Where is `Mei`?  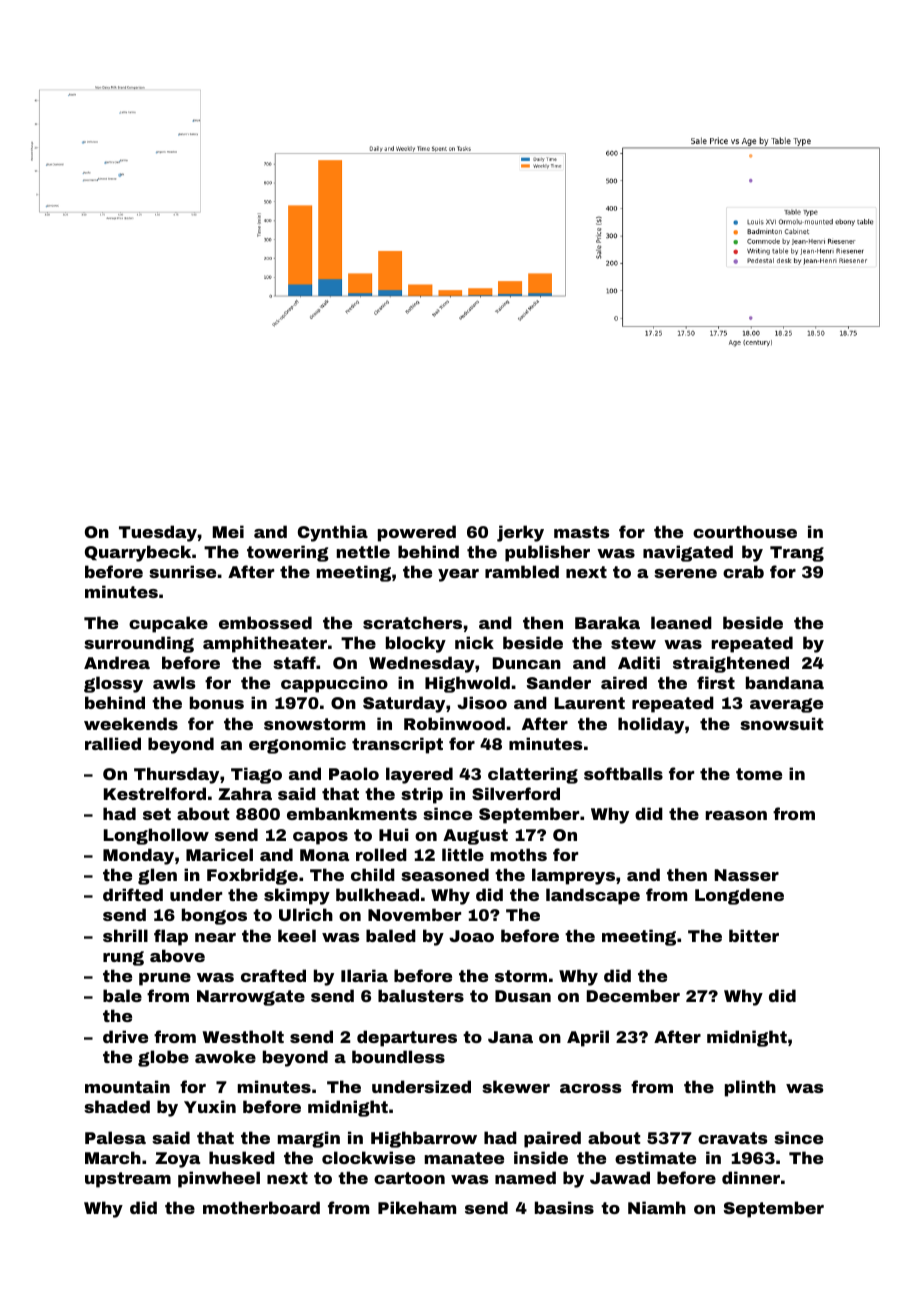 Mei is located at coordinates (228, 531).
